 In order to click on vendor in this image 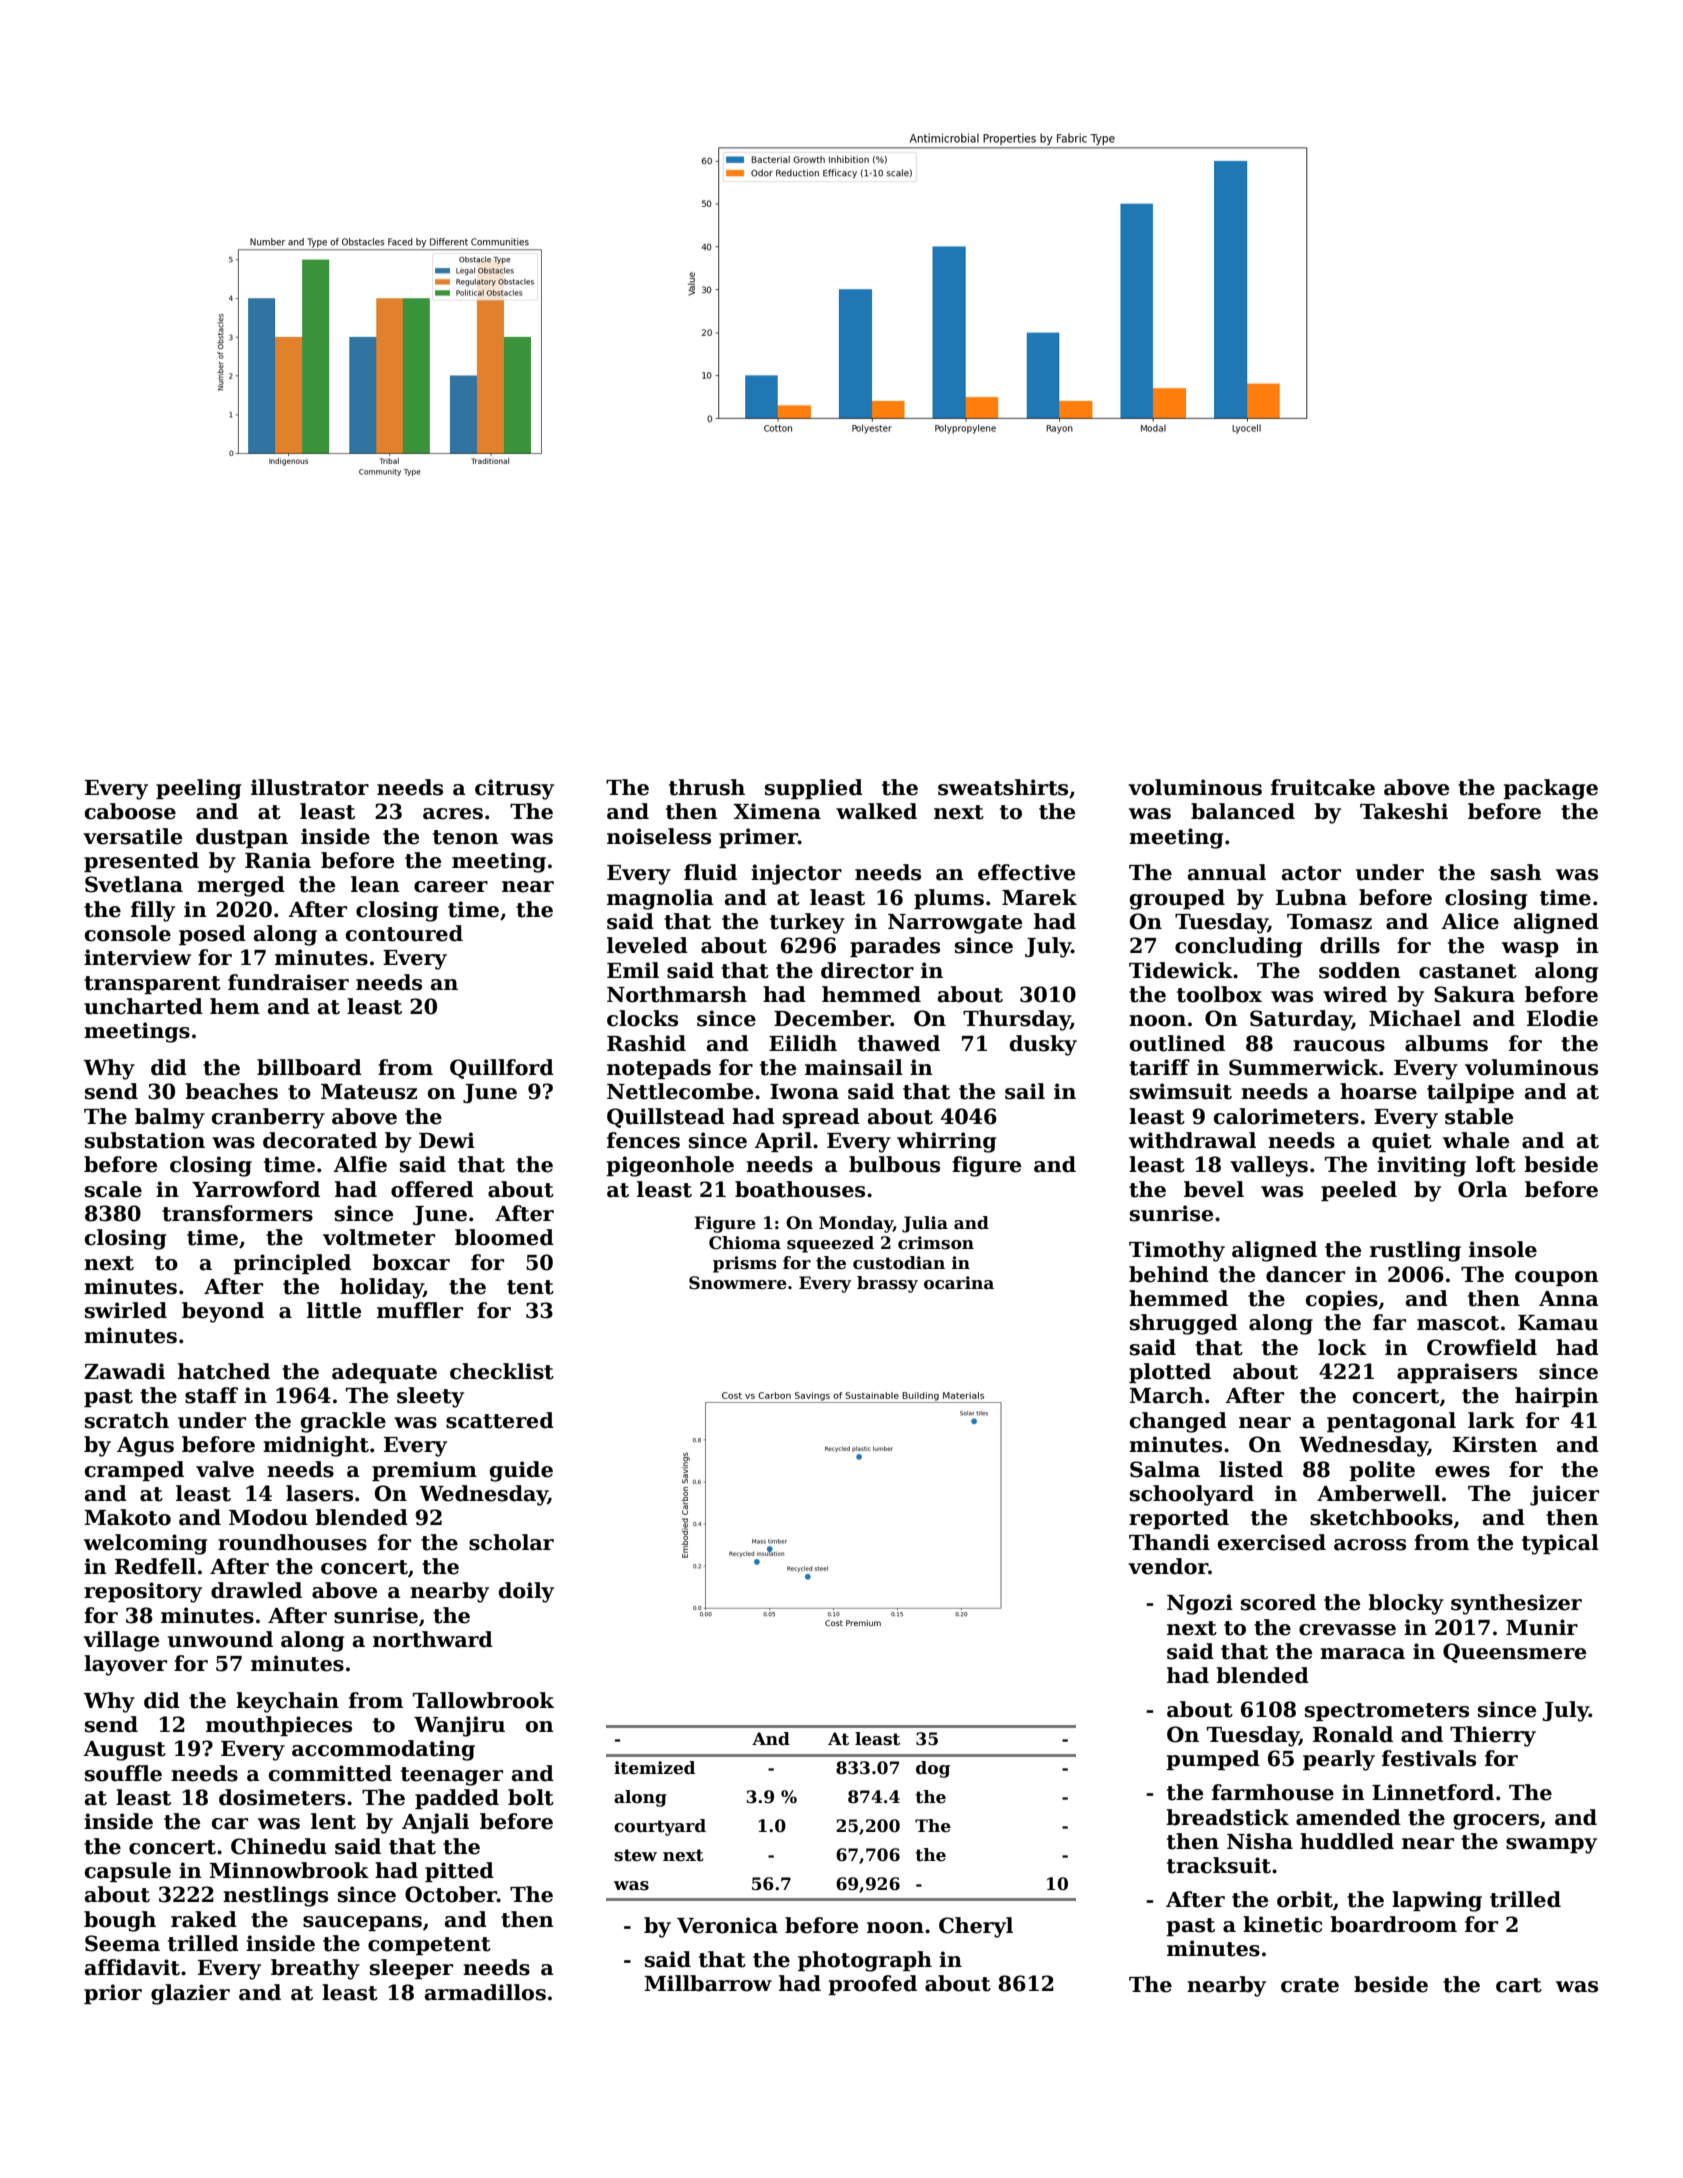, I will do `click(1168, 1566)`.
